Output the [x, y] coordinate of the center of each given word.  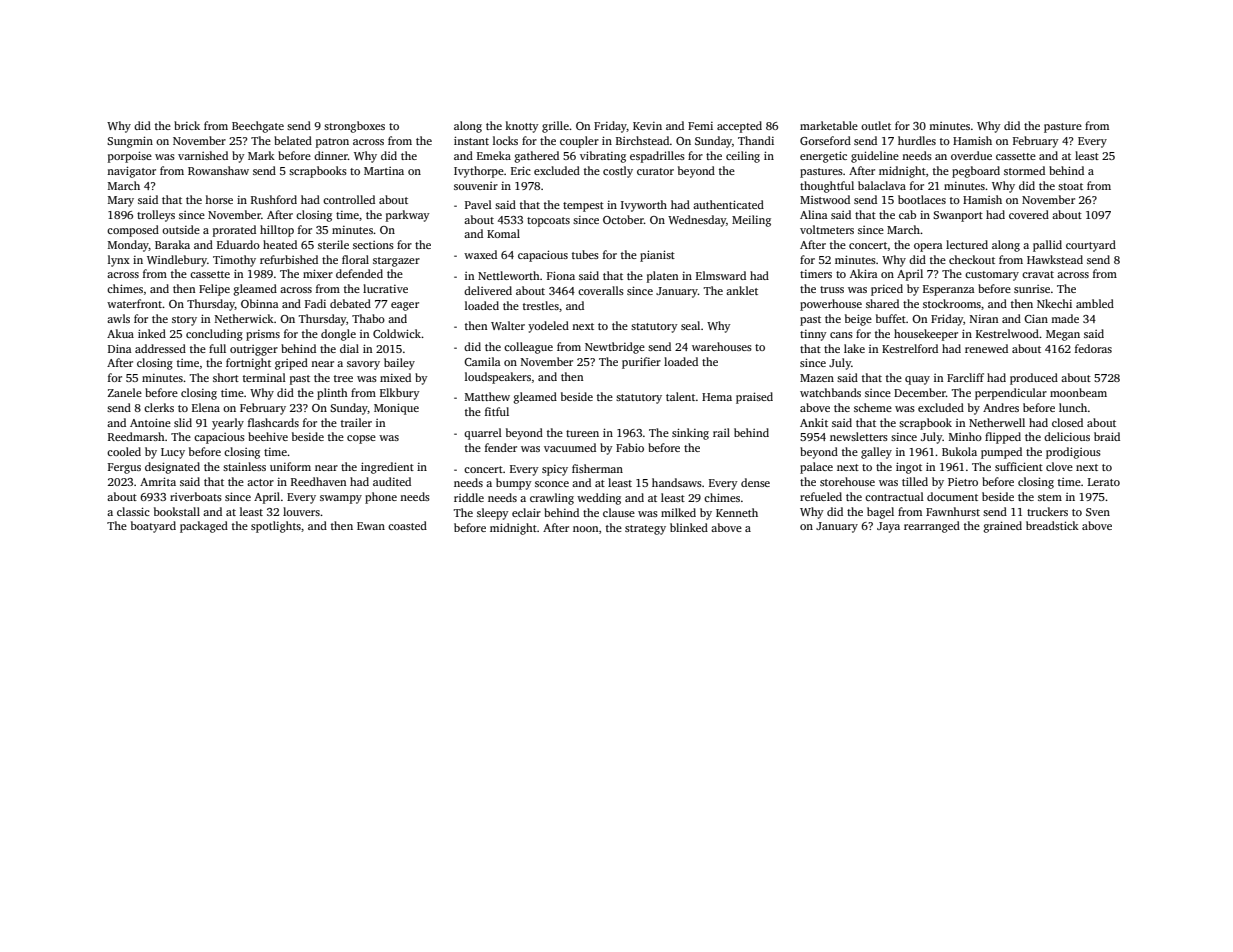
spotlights [276, 527]
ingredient [387, 468]
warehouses [722, 346]
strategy [645, 530]
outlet [876, 125]
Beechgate [258, 127]
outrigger [254, 350]
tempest [583, 207]
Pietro [963, 482]
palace [816, 468]
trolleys [156, 216]
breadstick [1052, 525]
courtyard [1091, 246]
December [920, 392]
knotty [522, 127]
